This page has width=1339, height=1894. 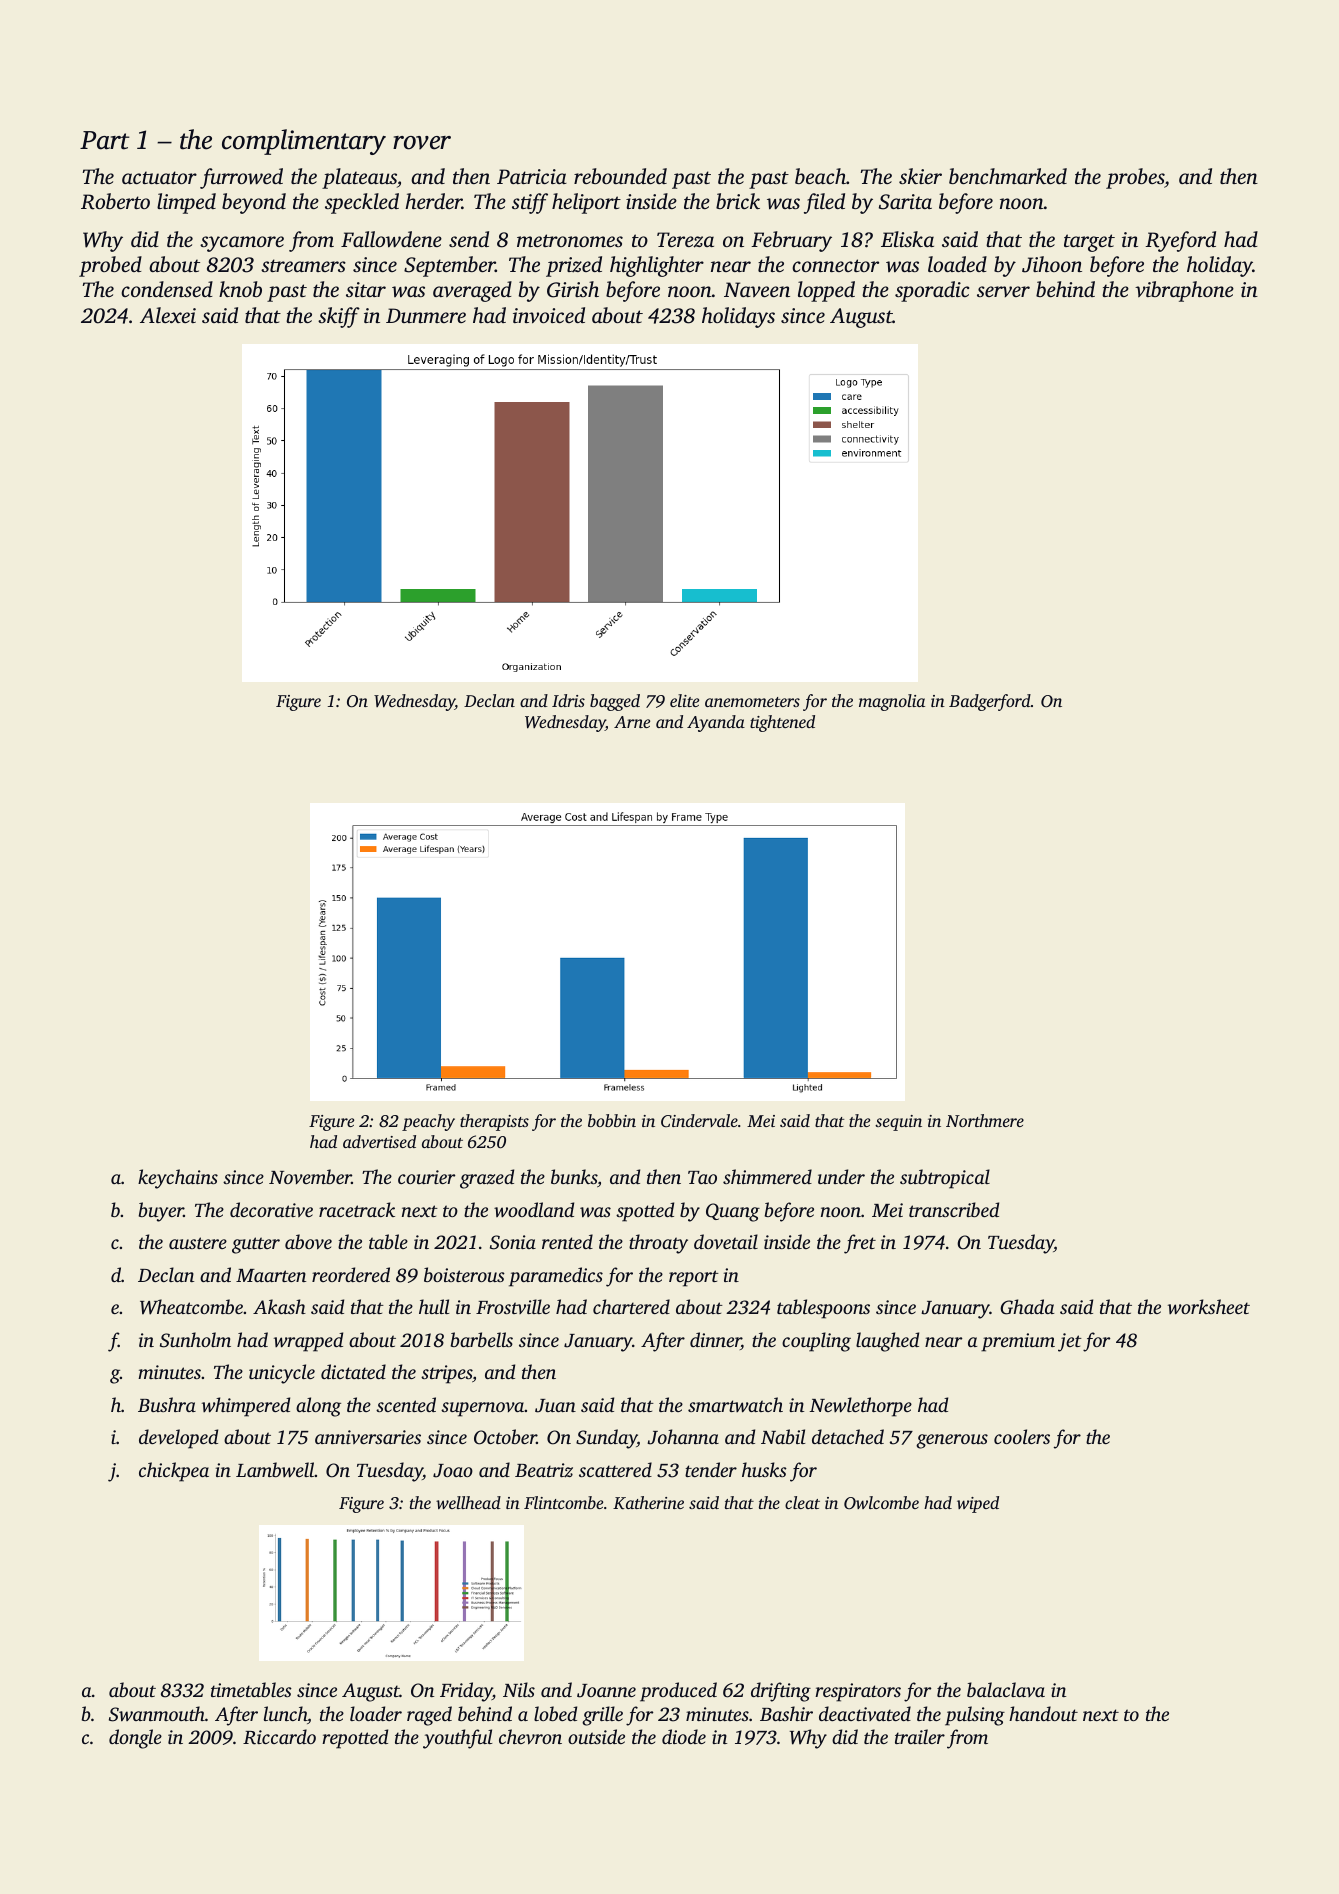 What do you see at coordinates (1027, 1307) in the page?
I see `Ghada` at bounding box center [1027, 1307].
